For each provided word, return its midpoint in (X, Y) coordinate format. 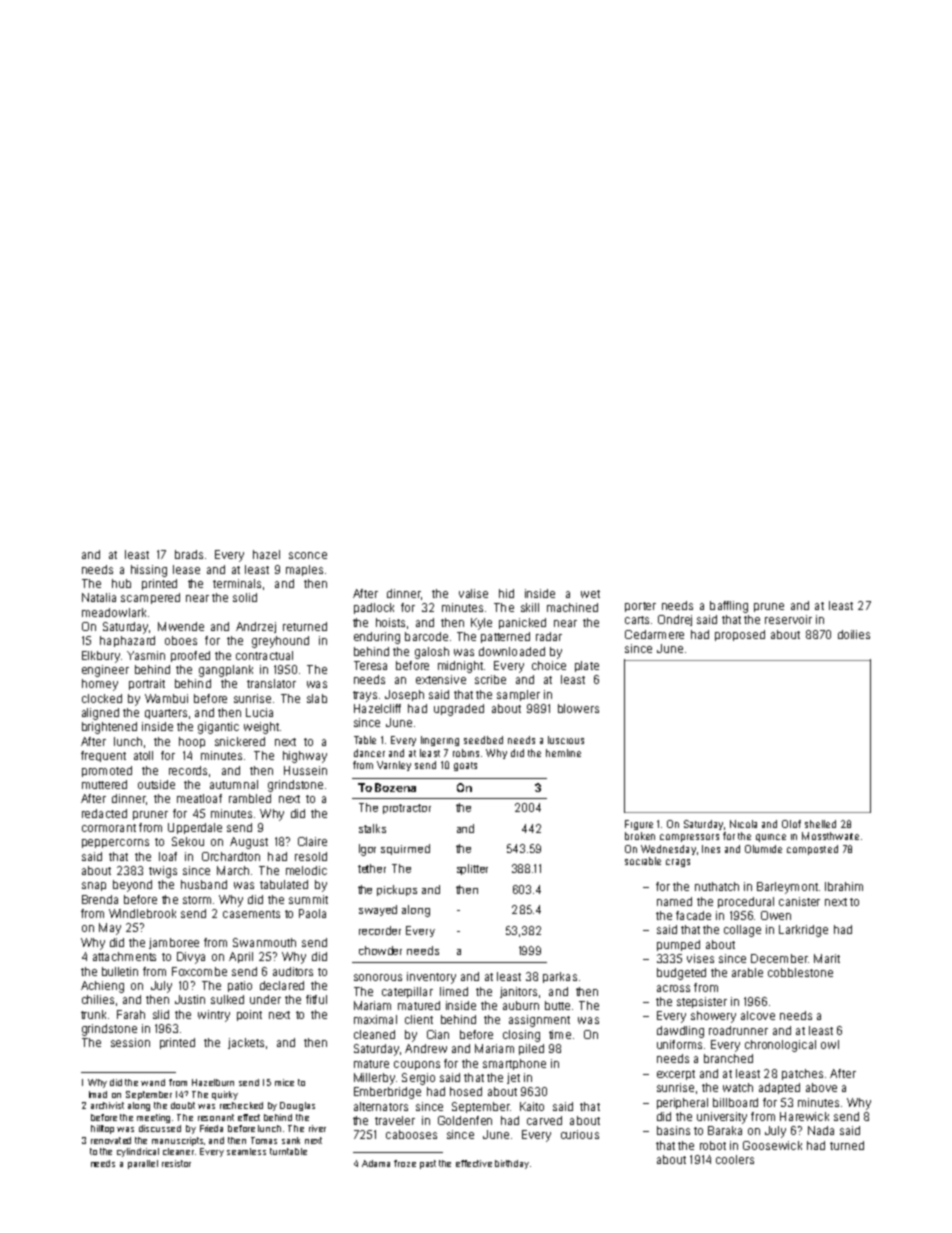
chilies (98, 999)
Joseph (404, 695)
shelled (820, 824)
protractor (407, 809)
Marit (827, 958)
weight (261, 728)
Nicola (743, 824)
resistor (176, 1163)
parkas (560, 977)
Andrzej (256, 627)
